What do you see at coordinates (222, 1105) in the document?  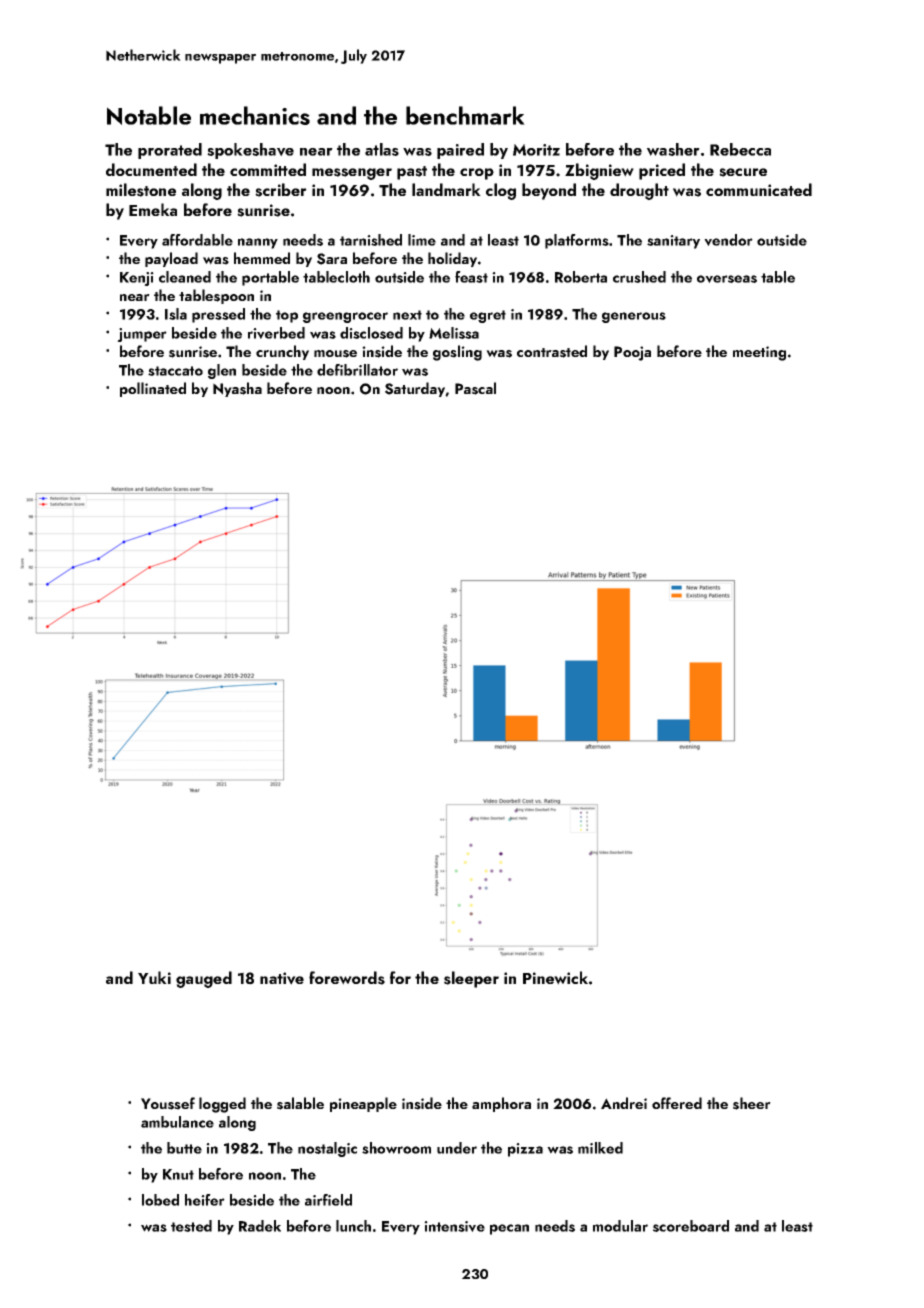 I see `logged` at bounding box center [222, 1105].
